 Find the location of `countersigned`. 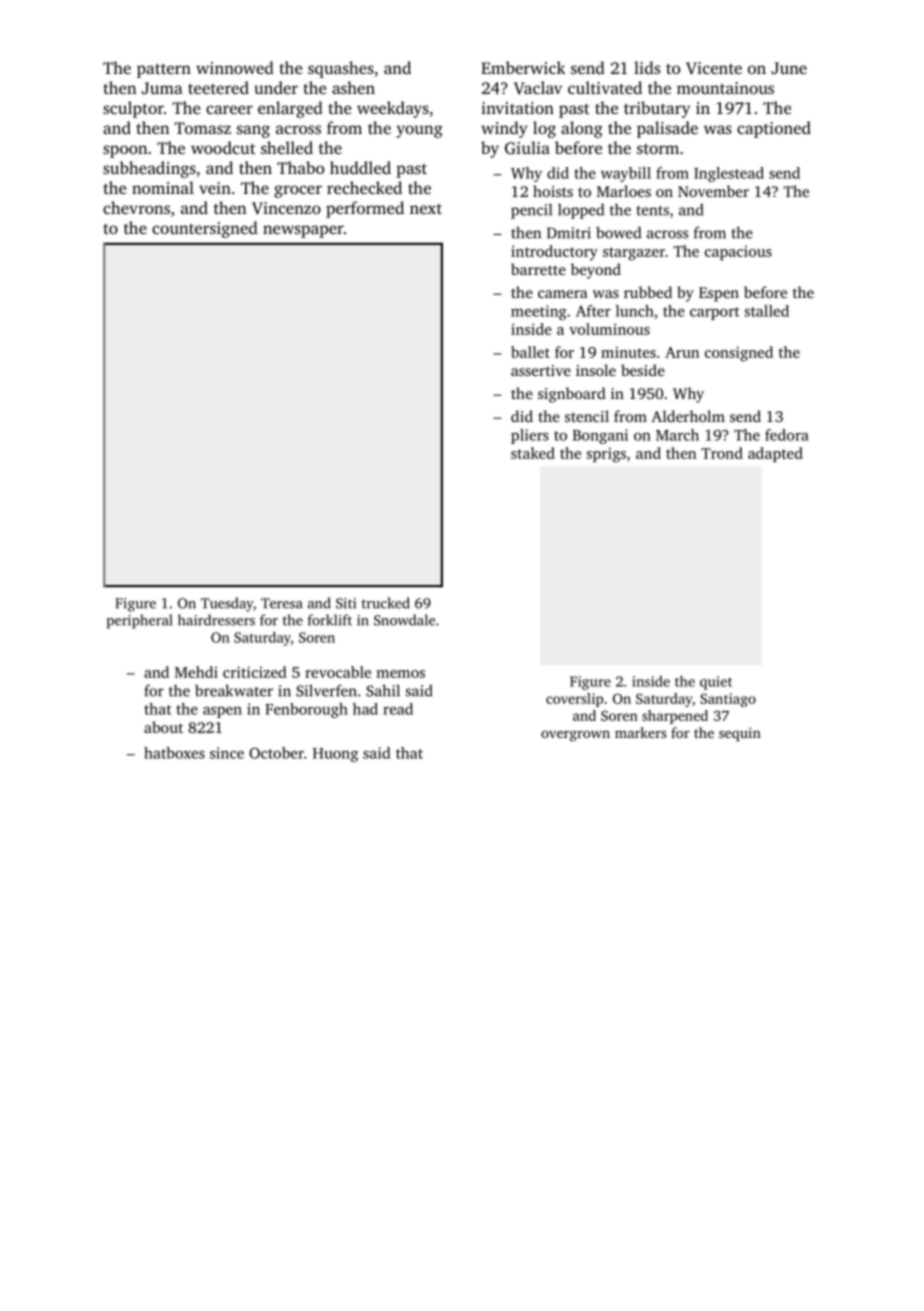

countersigned is located at coordinates (205, 229).
